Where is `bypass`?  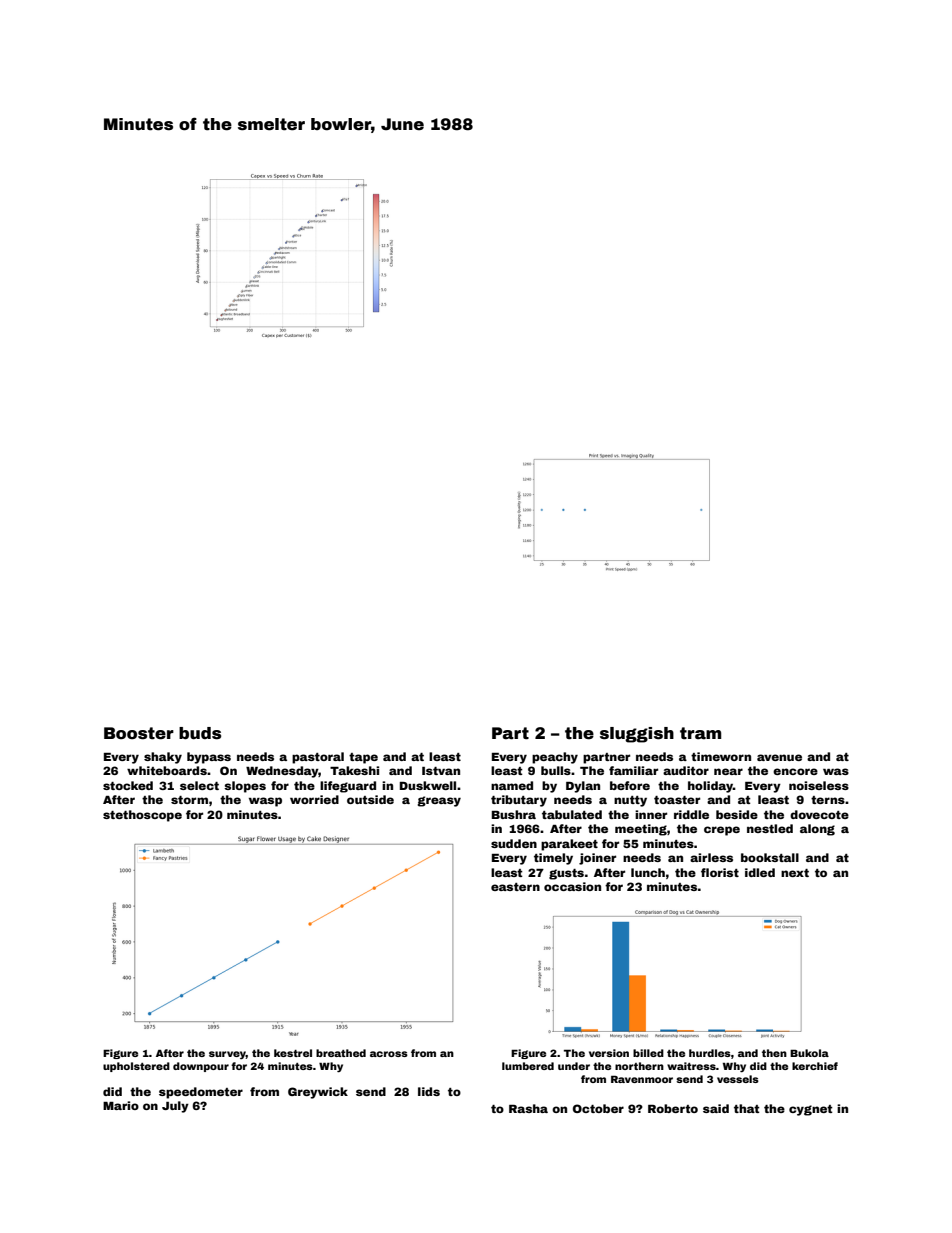 bypass is located at coordinates (209, 758).
